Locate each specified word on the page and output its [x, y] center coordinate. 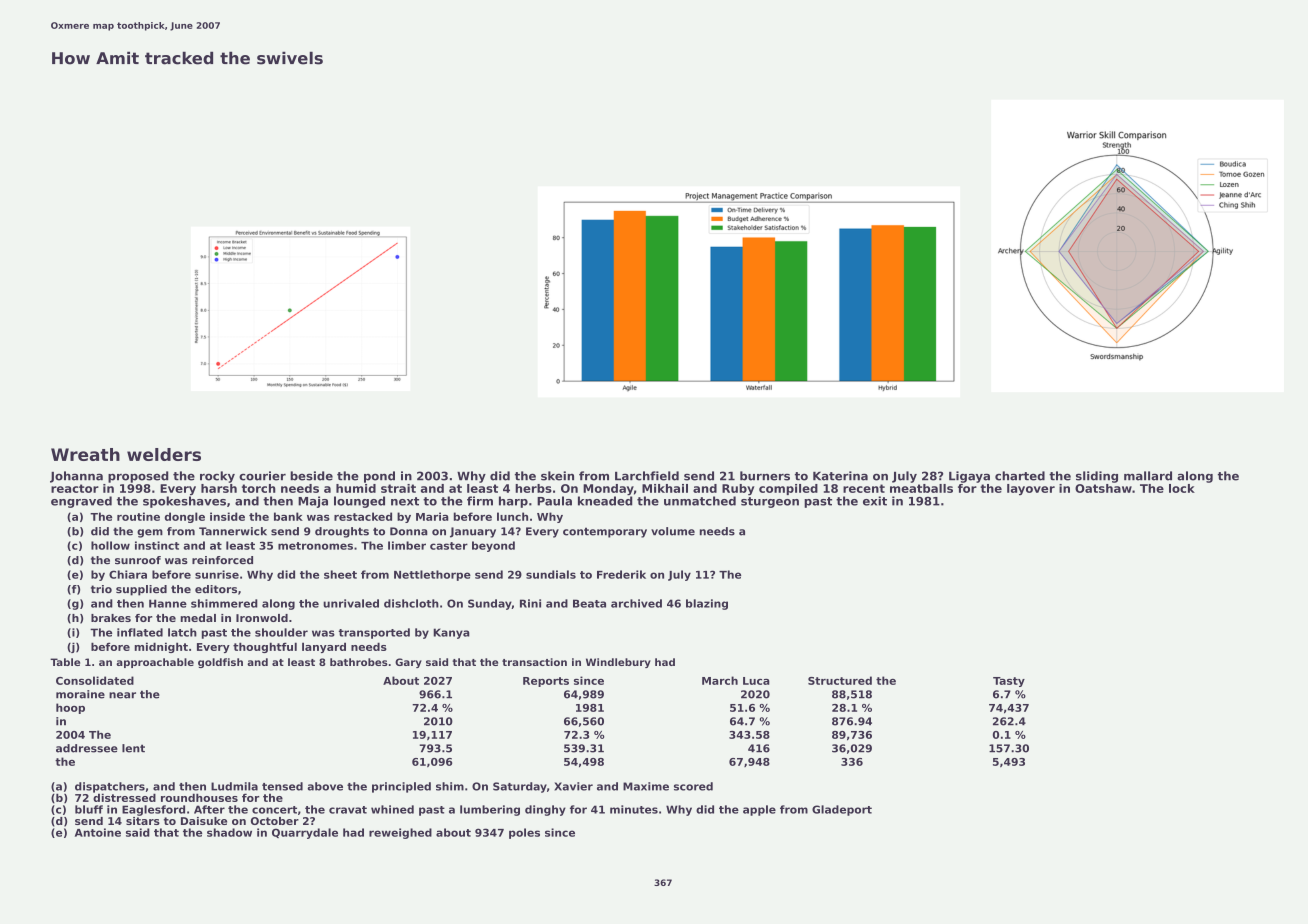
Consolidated [95, 680]
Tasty [1009, 682]
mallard [1148, 476]
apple [759, 810]
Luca [756, 681]
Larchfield [647, 476]
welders [164, 454]
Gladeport [842, 810]
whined [392, 809]
